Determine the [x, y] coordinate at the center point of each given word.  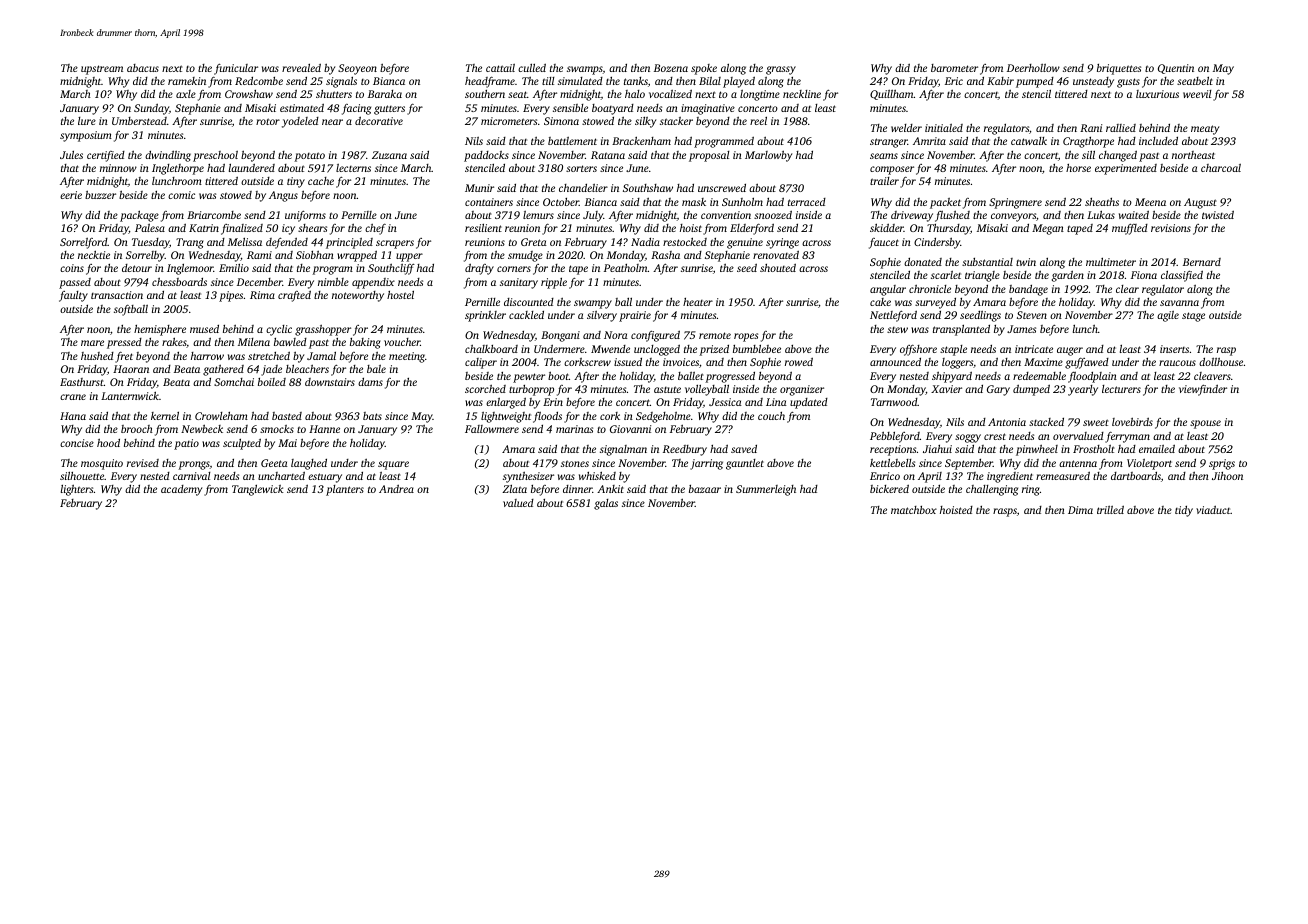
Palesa [150, 228]
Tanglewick [258, 490]
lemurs [538, 215]
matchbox [914, 510]
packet [945, 203]
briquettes [1119, 69]
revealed [301, 67]
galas [606, 504]
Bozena [671, 68]
